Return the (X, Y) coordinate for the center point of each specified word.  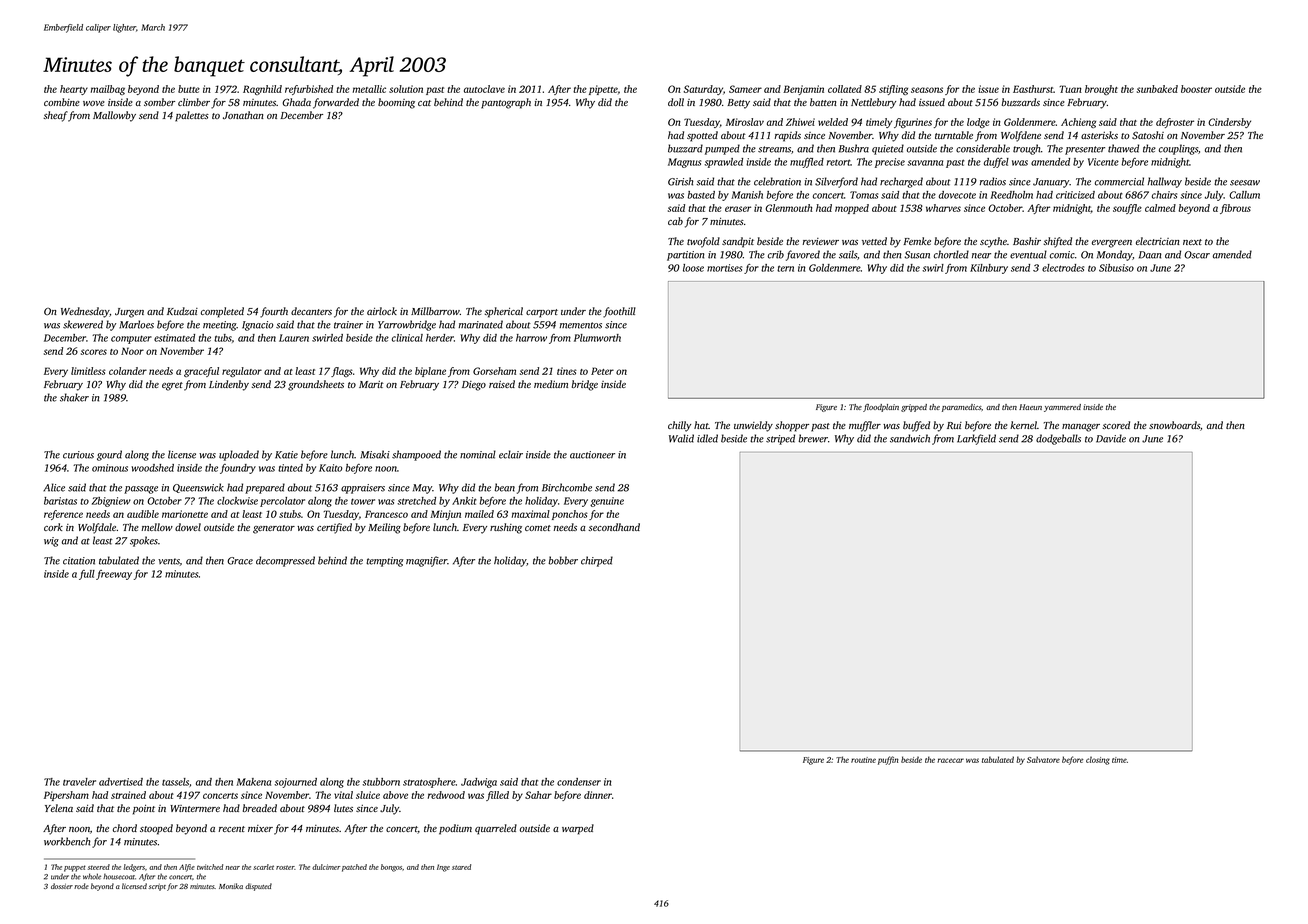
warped (578, 829)
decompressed (285, 561)
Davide (1111, 438)
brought (1101, 90)
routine (863, 760)
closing (1098, 760)
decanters (311, 311)
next (1192, 242)
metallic (369, 89)
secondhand (614, 527)
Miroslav (745, 122)
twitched (210, 867)
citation (79, 561)
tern (785, 268)
